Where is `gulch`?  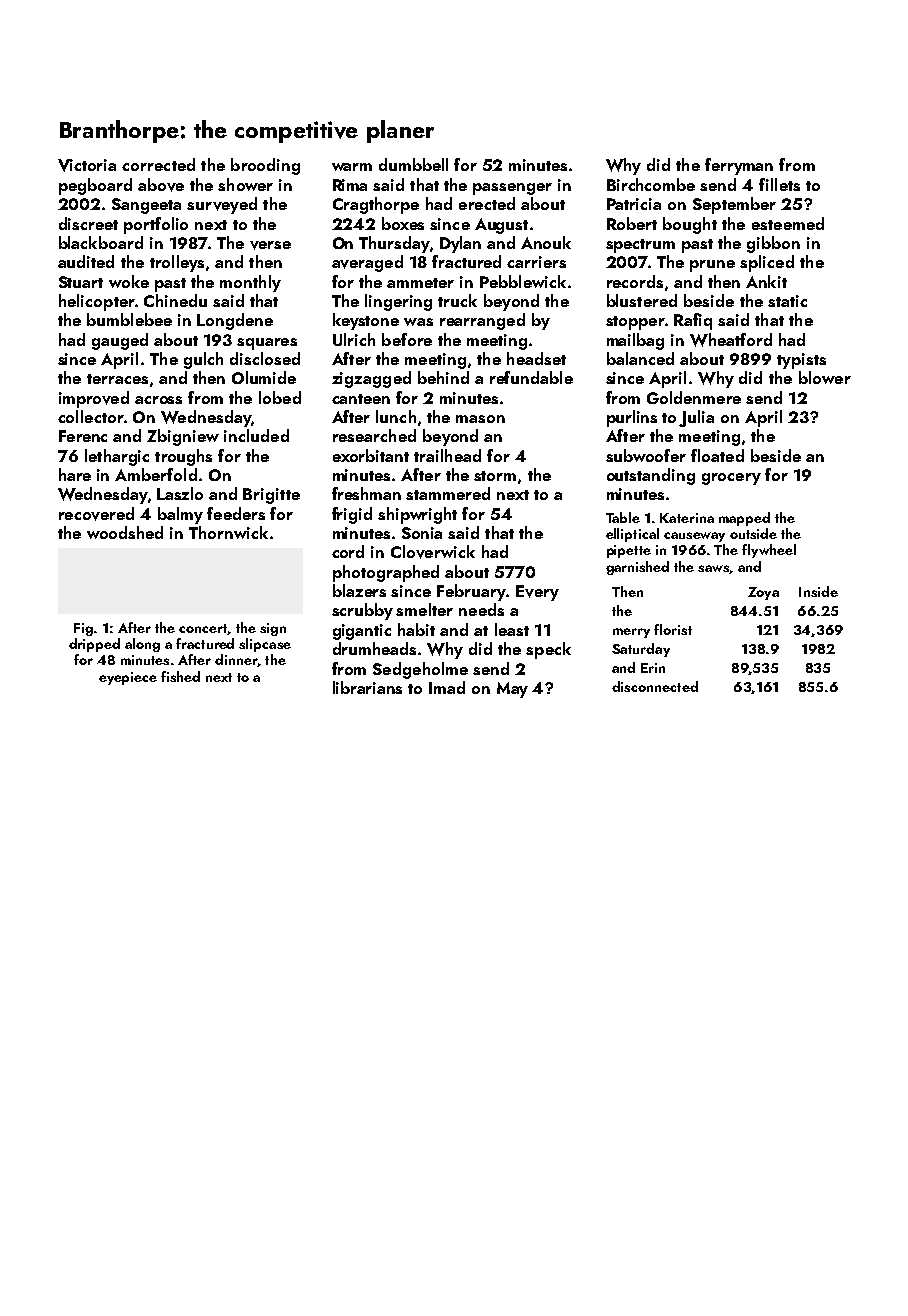
gulch is located at coordinates (203, 360).
